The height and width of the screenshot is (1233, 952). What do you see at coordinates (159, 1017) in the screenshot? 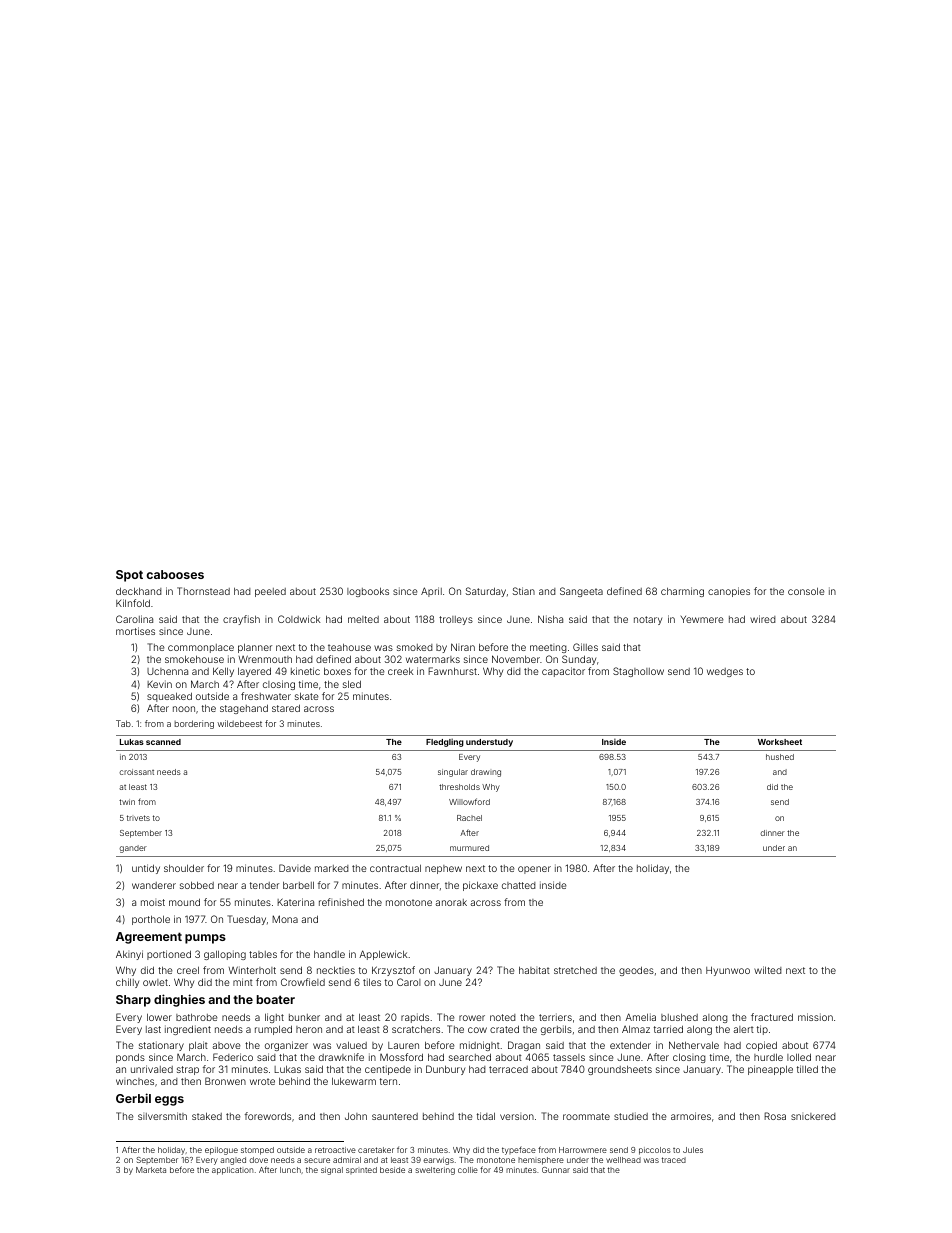
I see `lower` at bounding box center [159, 1017].
